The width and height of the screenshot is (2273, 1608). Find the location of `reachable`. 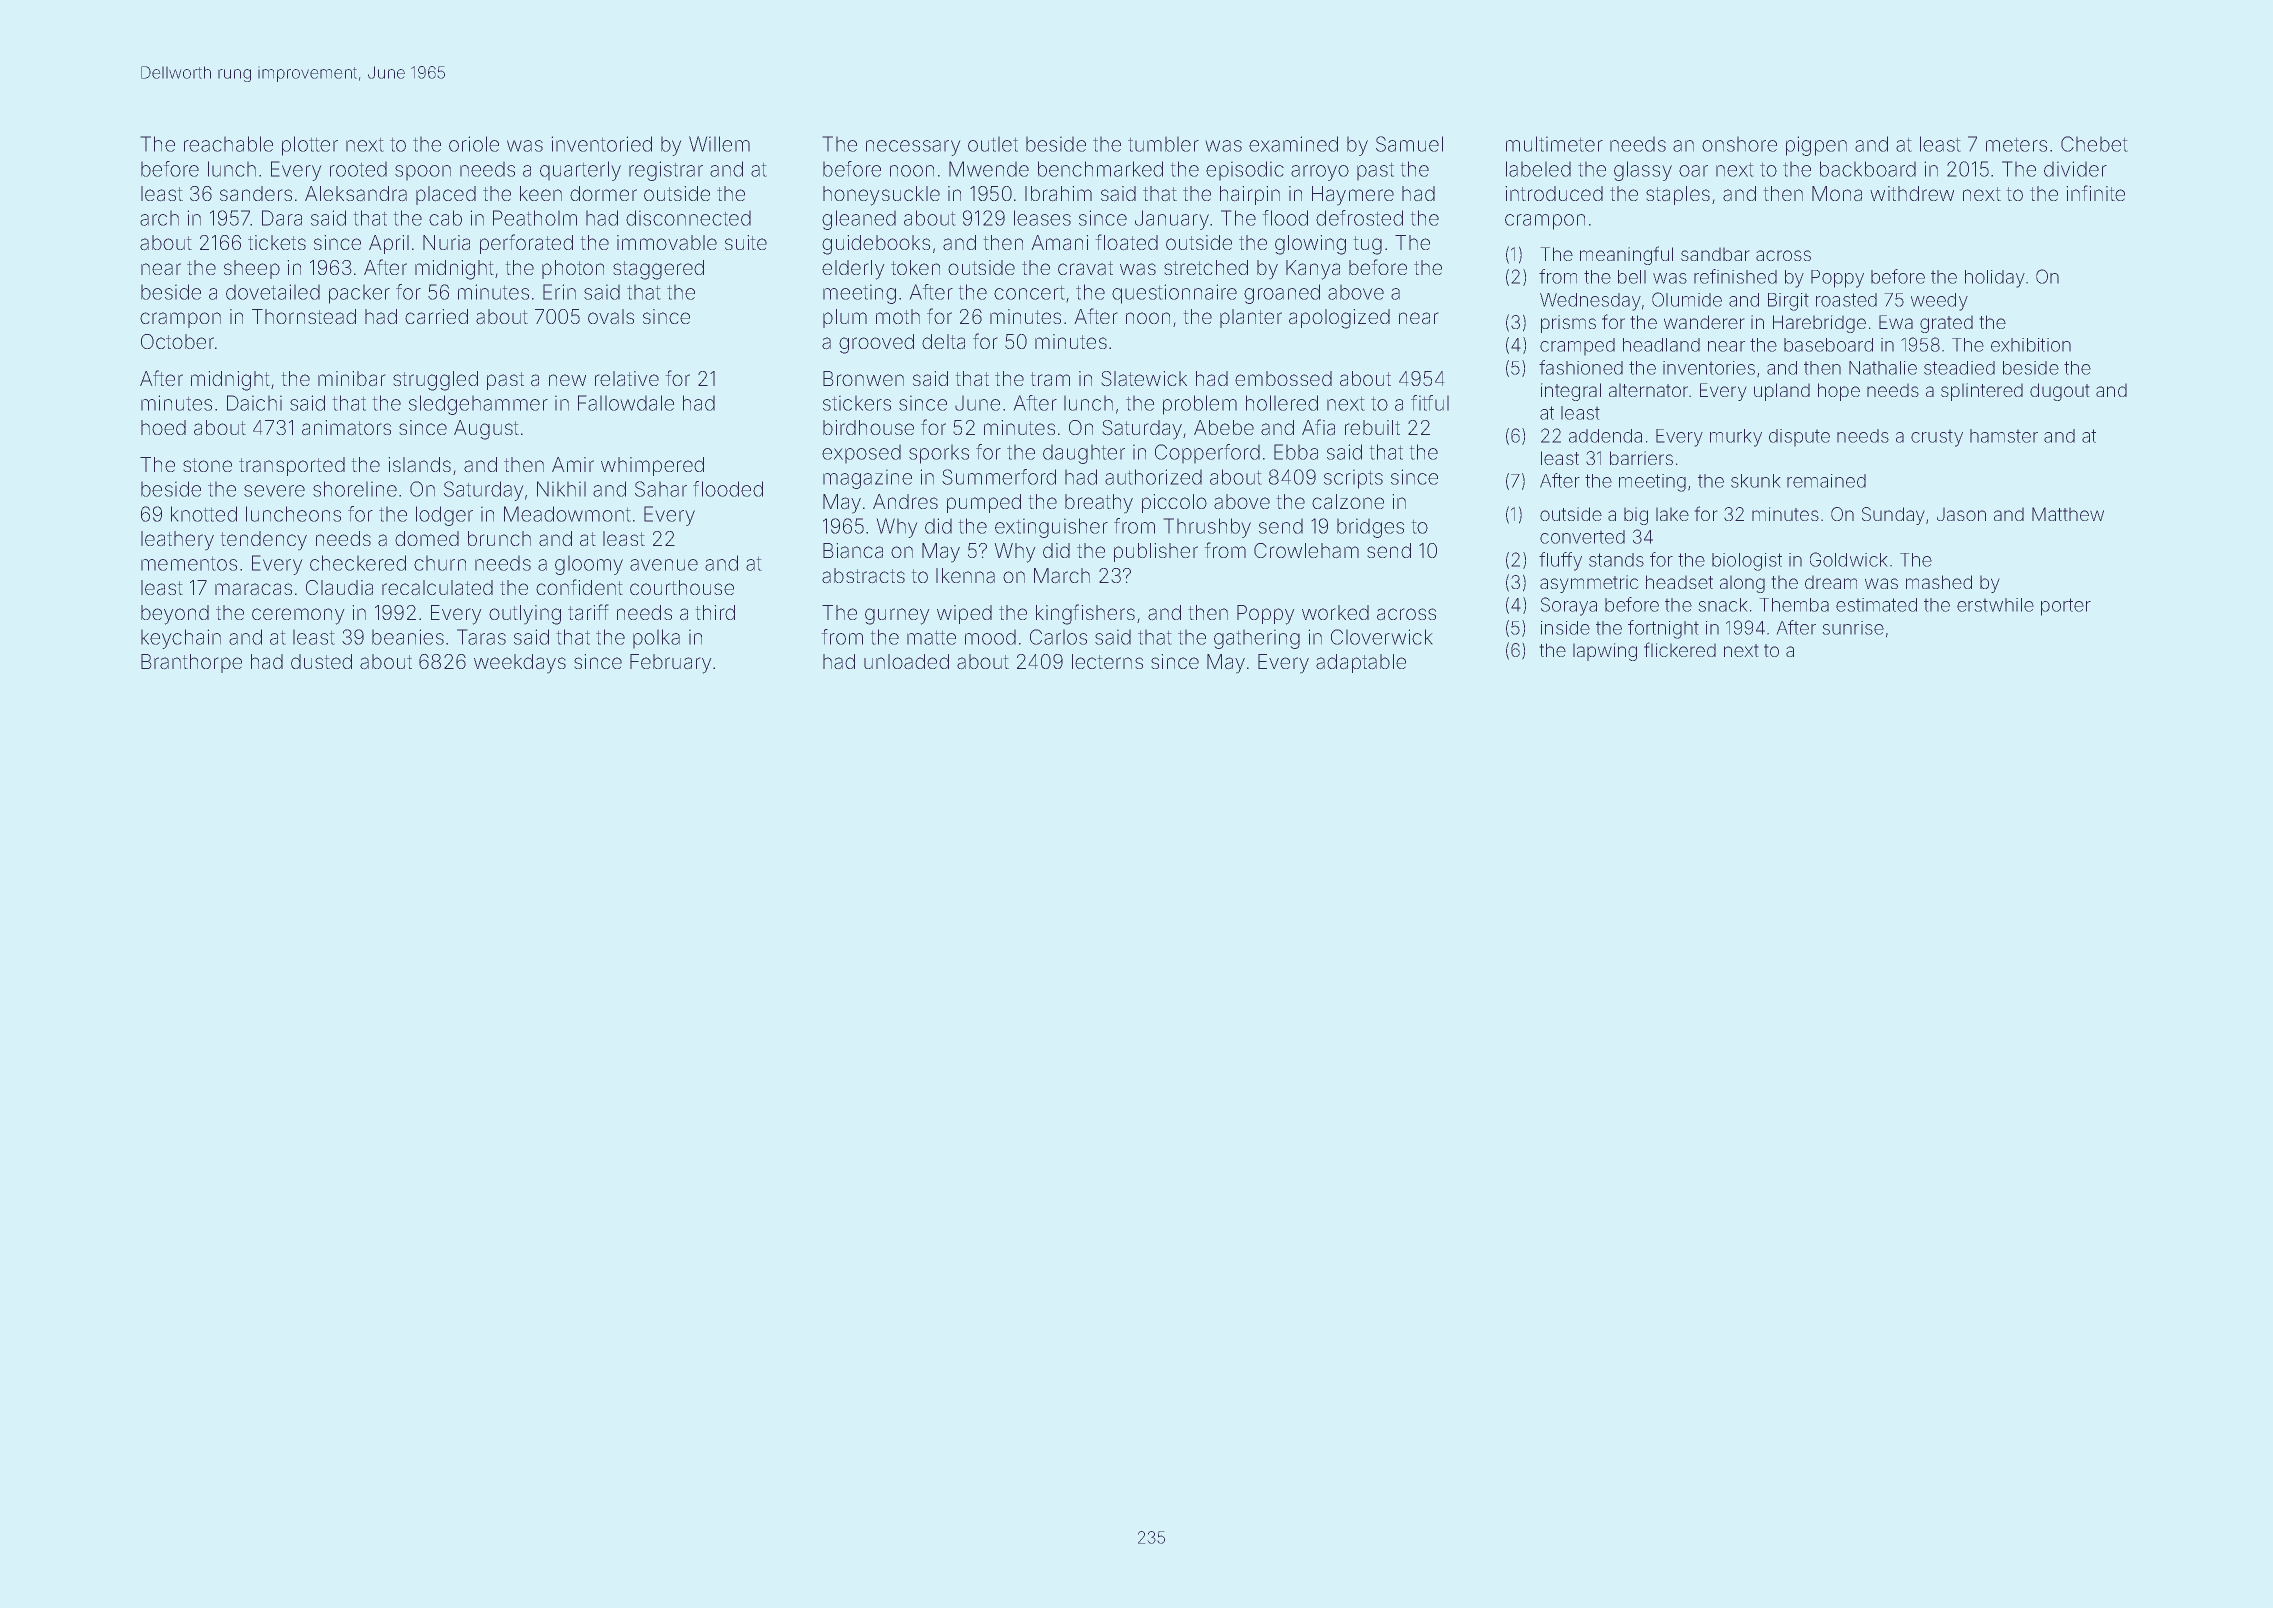

reachable is located at coordinates (228, 144).
